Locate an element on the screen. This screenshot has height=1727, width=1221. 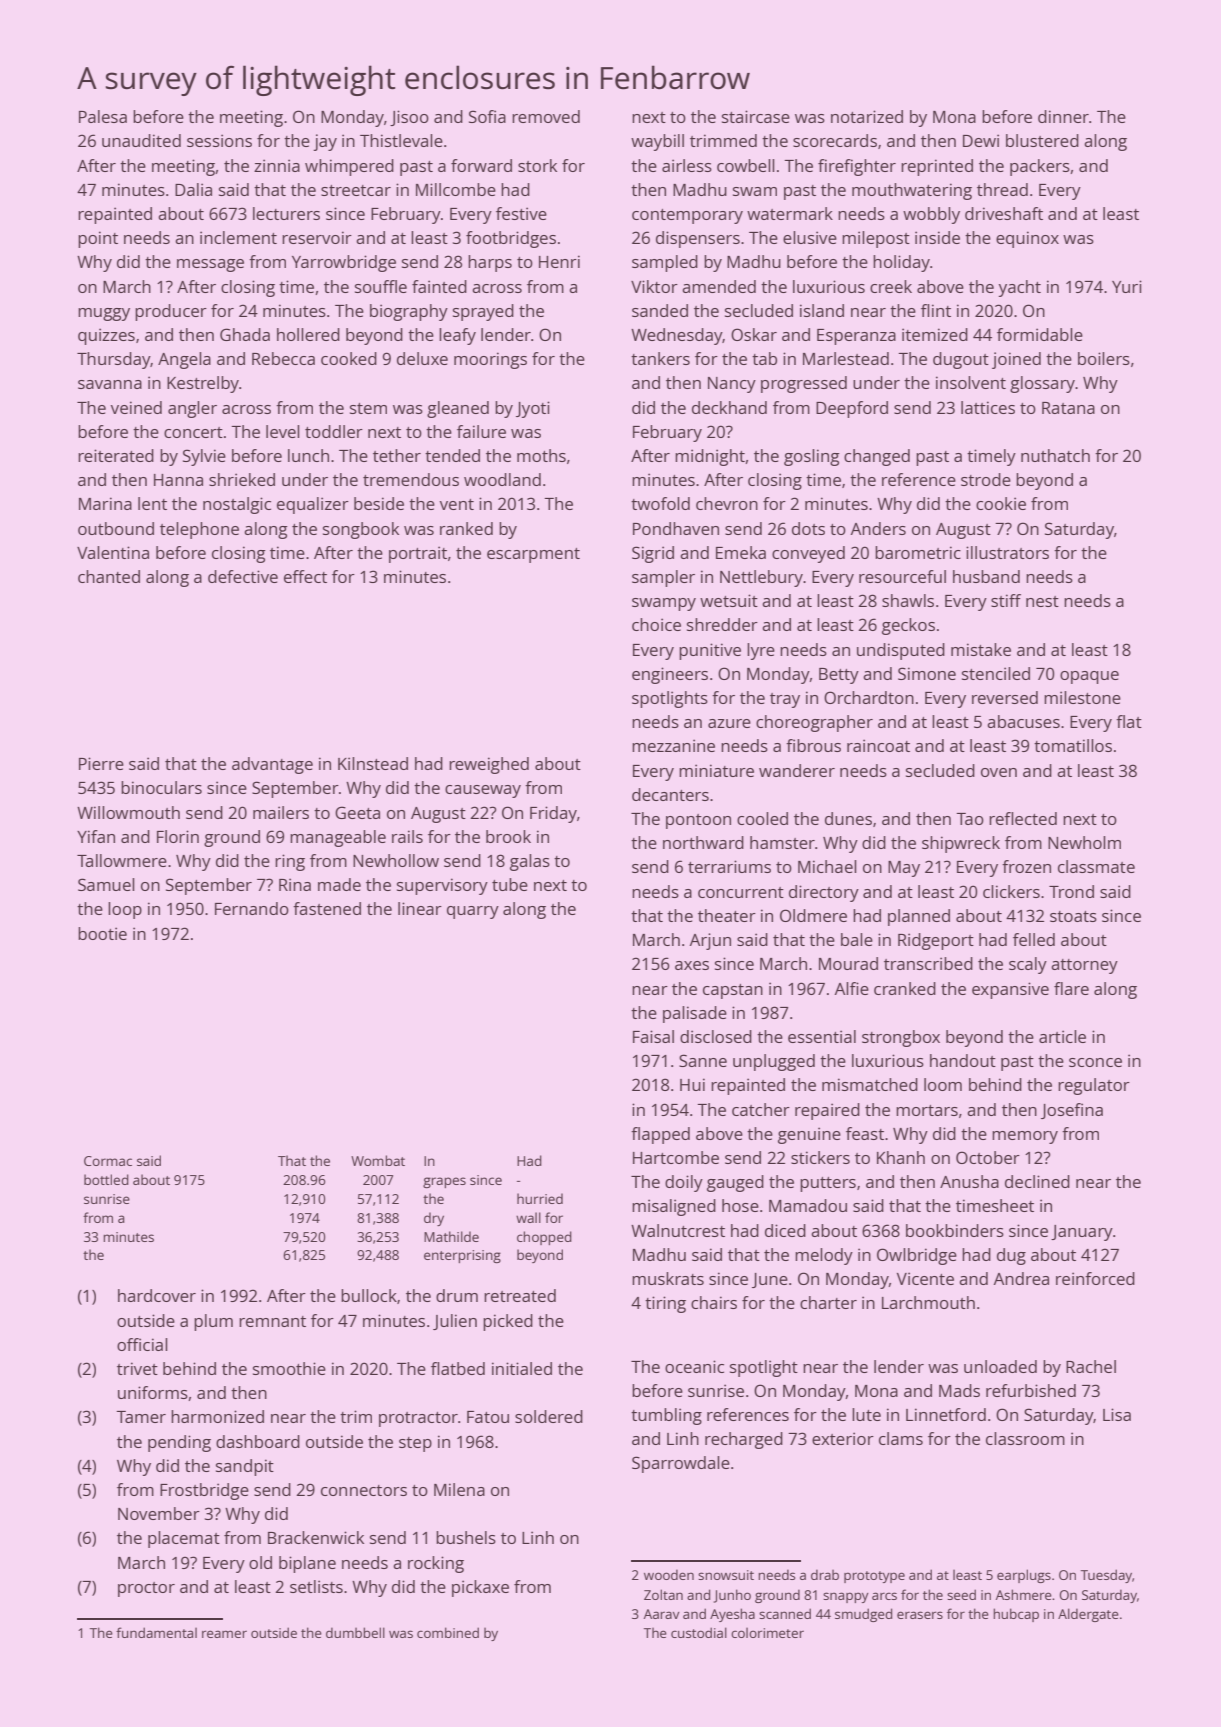
sessions is located at coordinates (219, 140).
